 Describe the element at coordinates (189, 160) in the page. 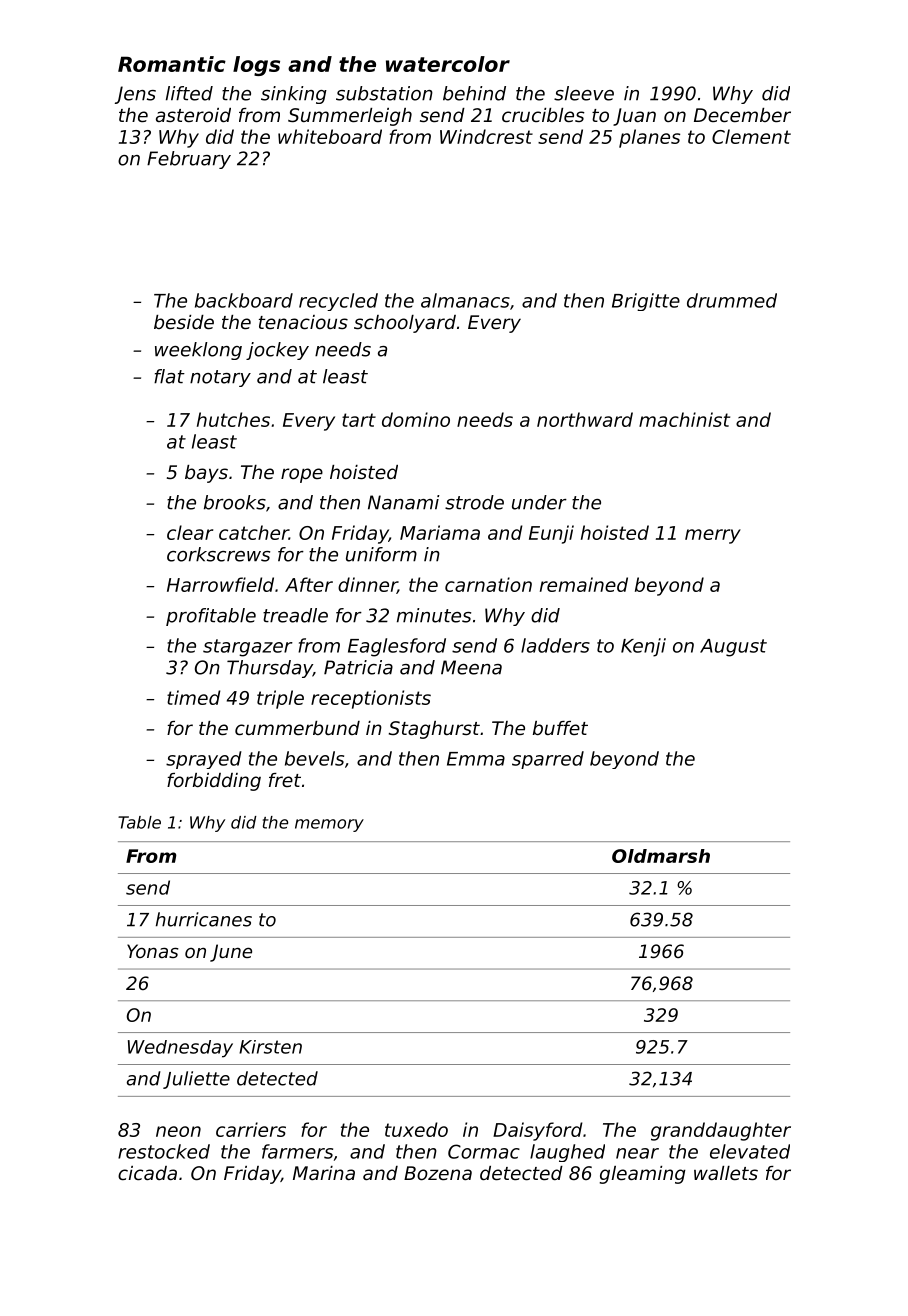

I see `February` at that location.
